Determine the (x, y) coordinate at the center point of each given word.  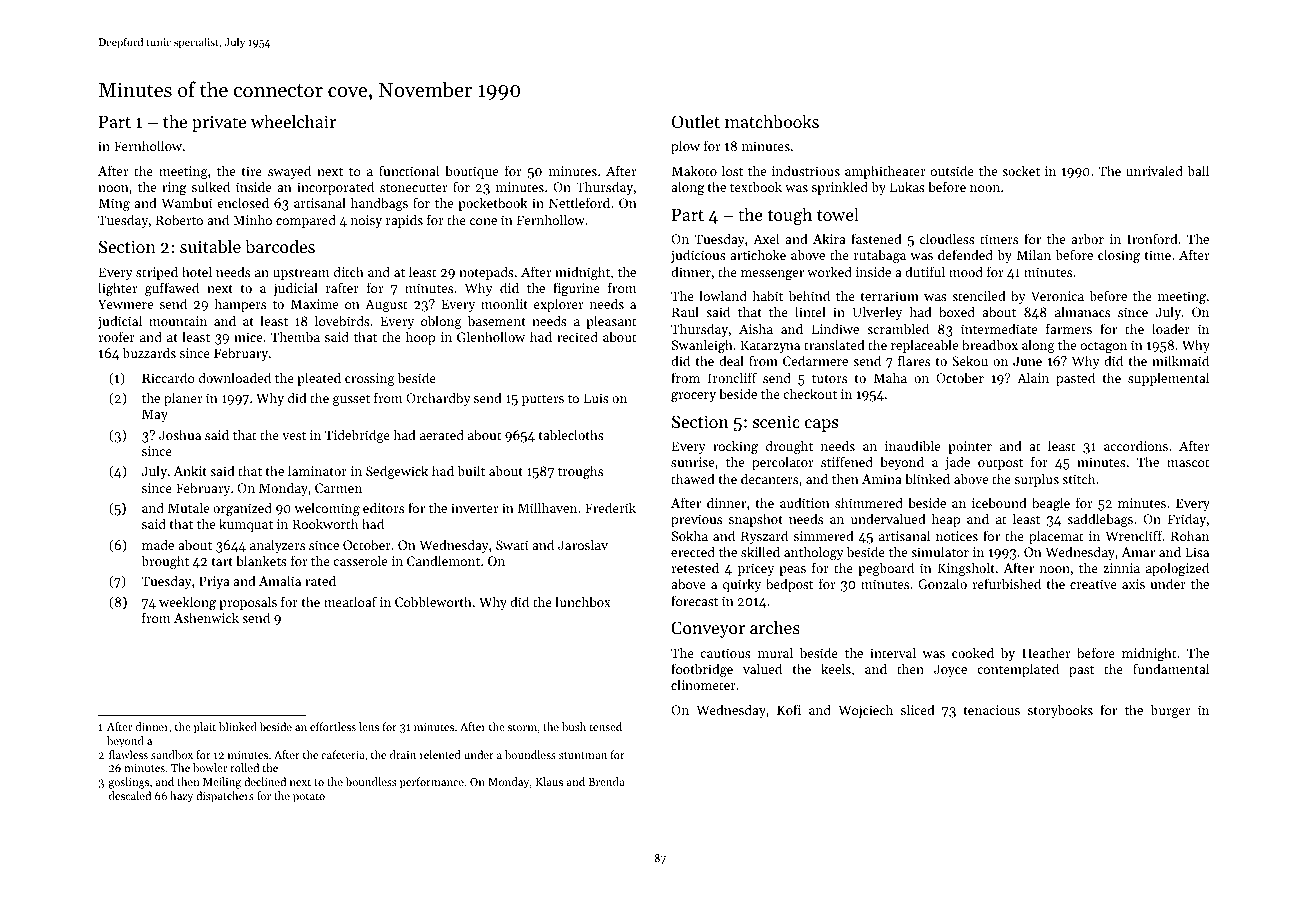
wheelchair (293, 121)
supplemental (1168, 379)
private (219, 123)
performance (432, 783)
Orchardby (438, 399)
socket (1021, 170)
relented (440, 754)
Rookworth (325, 523)
